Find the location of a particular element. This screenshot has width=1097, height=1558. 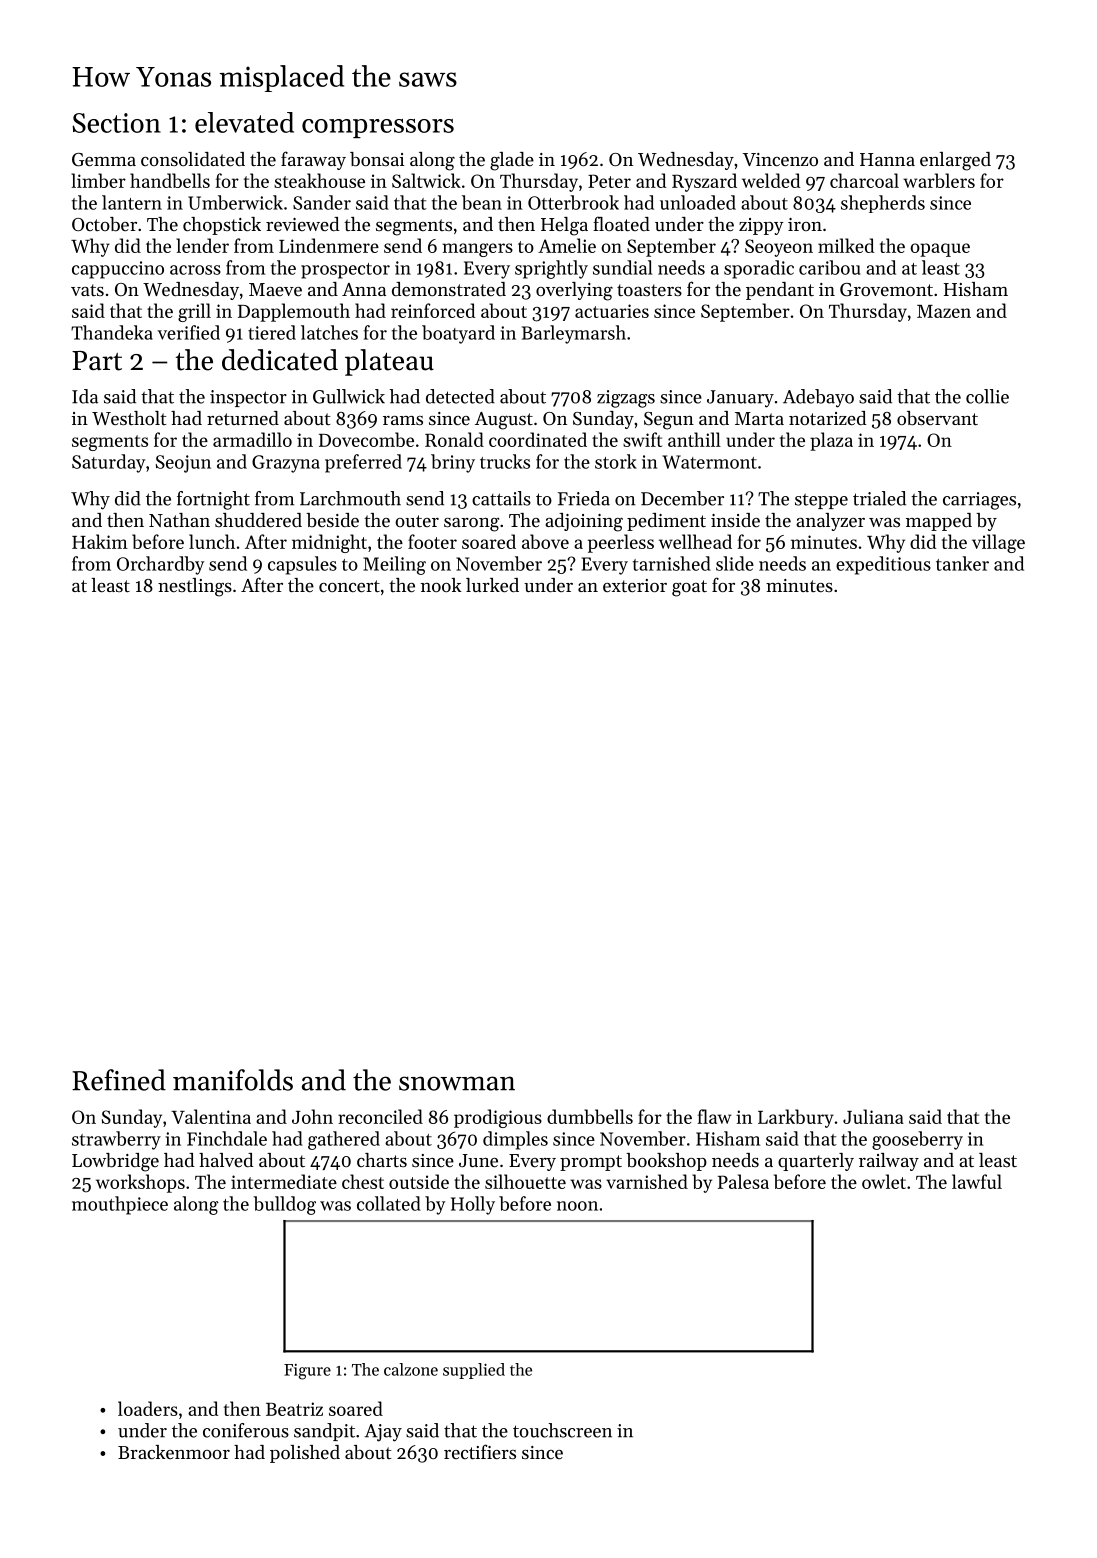

touchscreen is located at coordinates (562, 1430).
